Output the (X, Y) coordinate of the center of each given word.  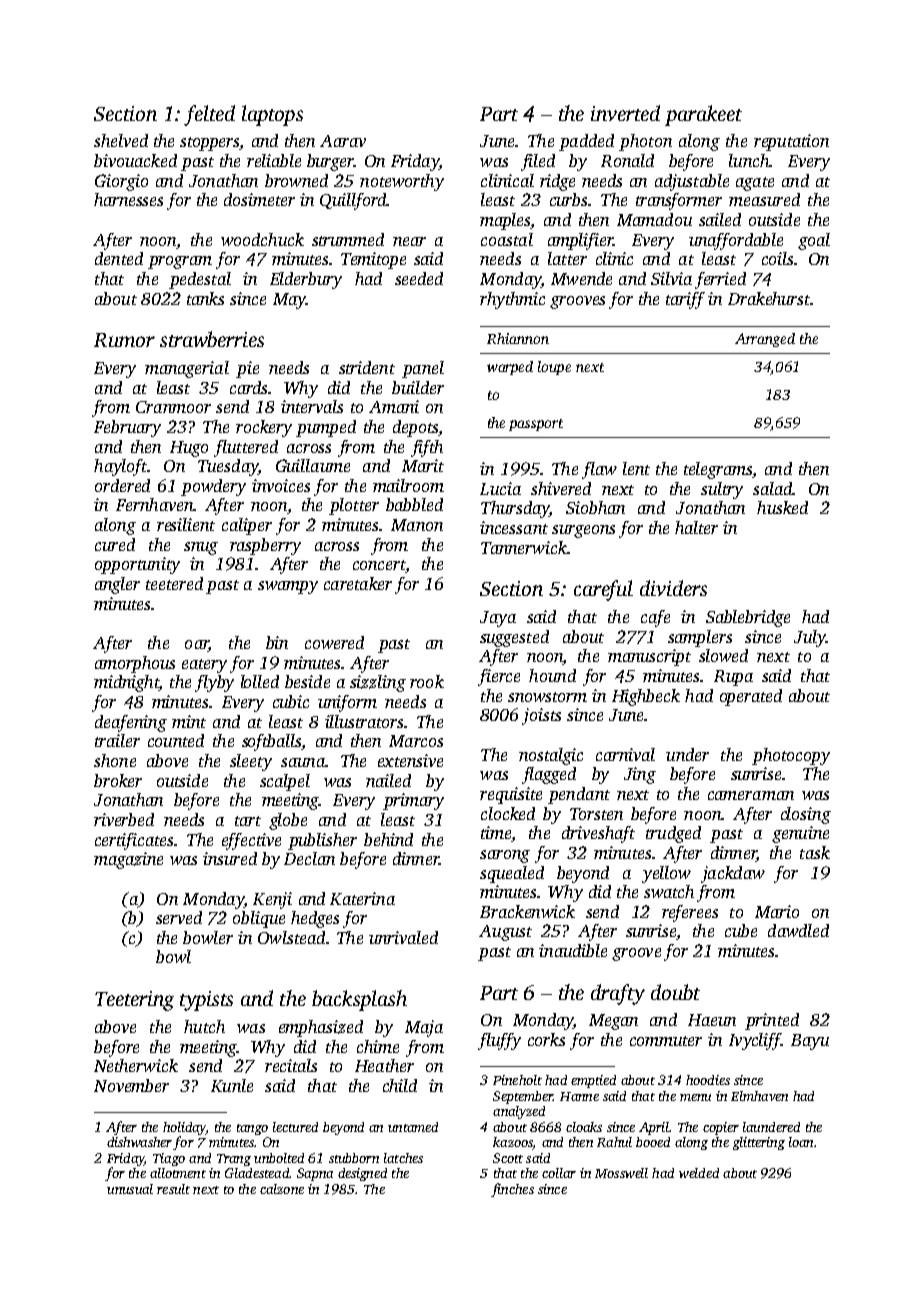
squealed (512, 874)
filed (538, 162)
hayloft (120, 467)
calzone (282, 1189)
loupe (554, 368)
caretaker (358, 583)
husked (782, 507)
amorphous (135, 664)
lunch (749, 160)
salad (773, 488)
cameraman (751, 795)
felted (209, 115)
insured (230, 858)
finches (512, 1190)
